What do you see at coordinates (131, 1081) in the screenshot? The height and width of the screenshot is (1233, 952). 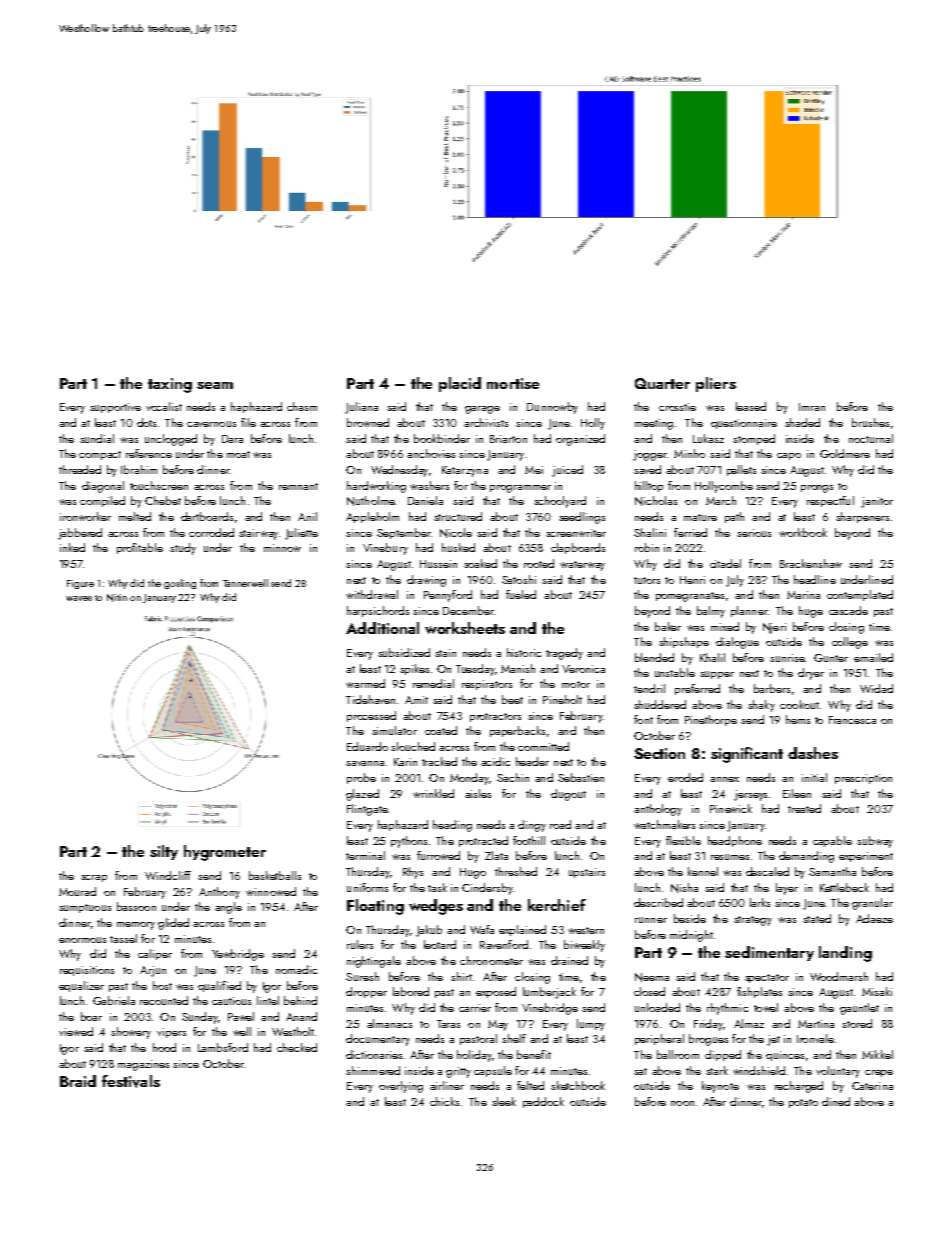 I see `festivals` at bounding box center [131, 1081].
